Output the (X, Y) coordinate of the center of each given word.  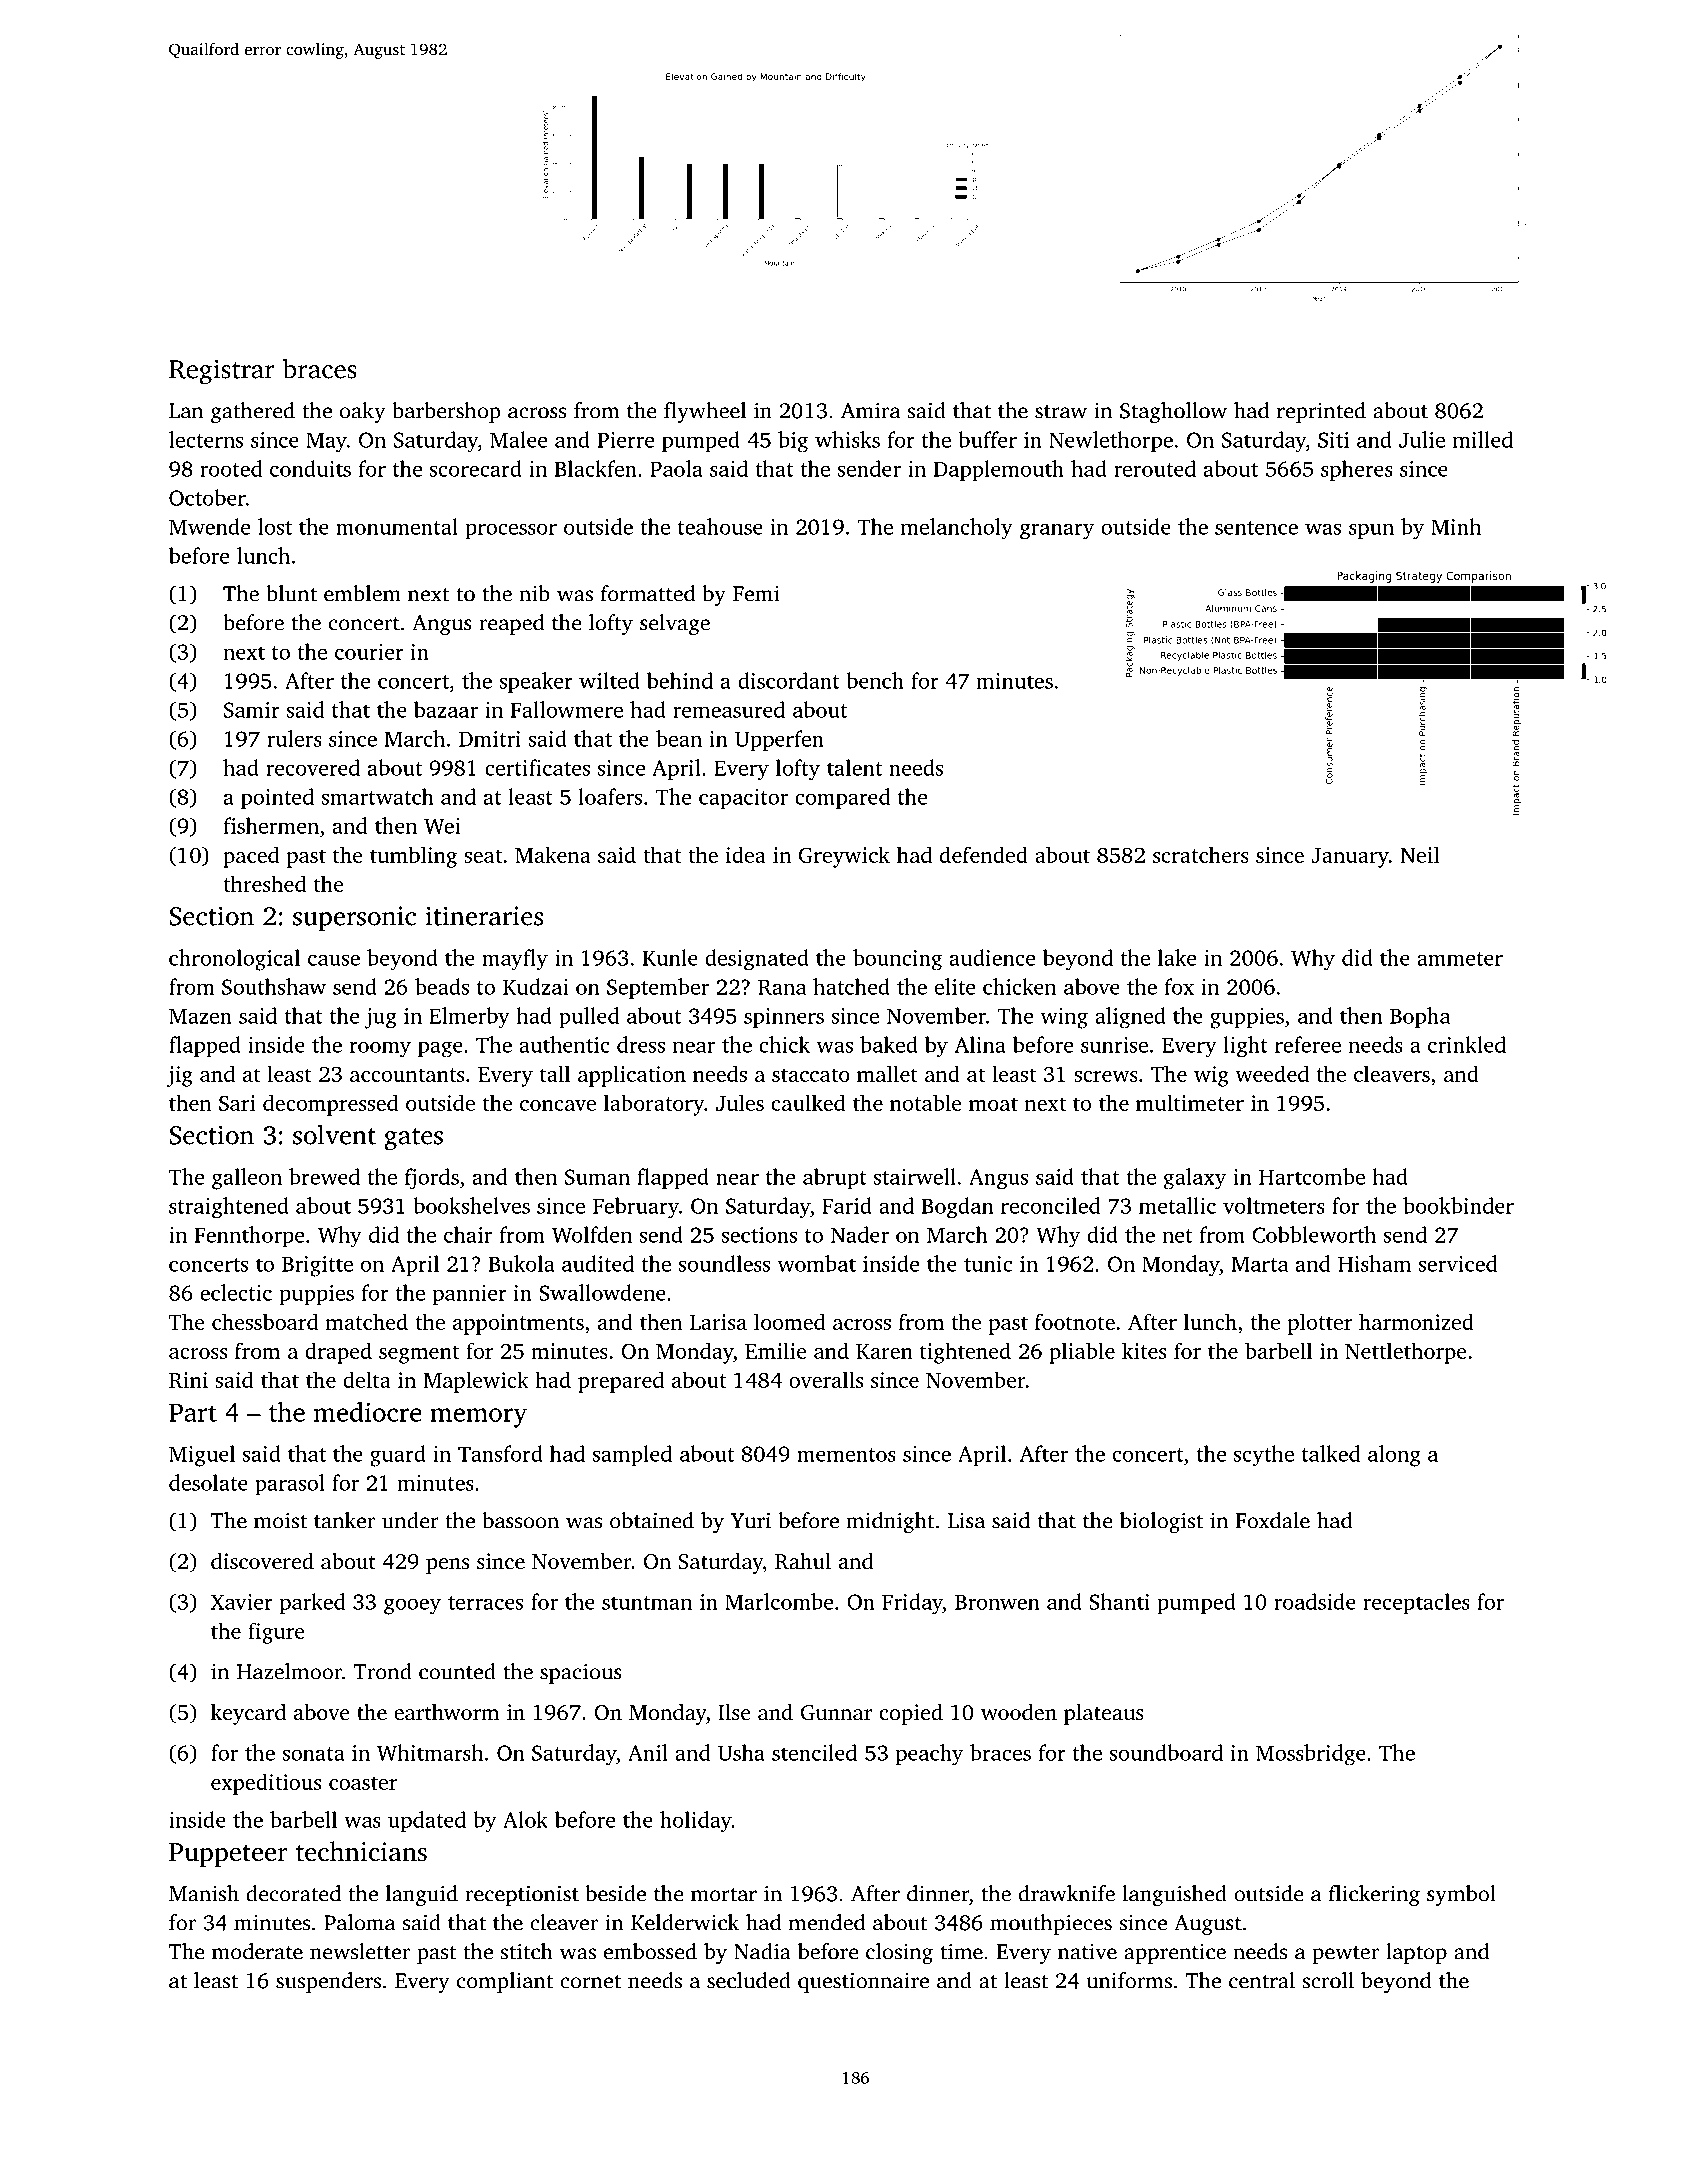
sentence (1256, 528)
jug (381, 1018)
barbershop (446, 412)
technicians (361, 1851)
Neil (1420, 854)
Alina (980, 1044)
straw (1061, 412)
